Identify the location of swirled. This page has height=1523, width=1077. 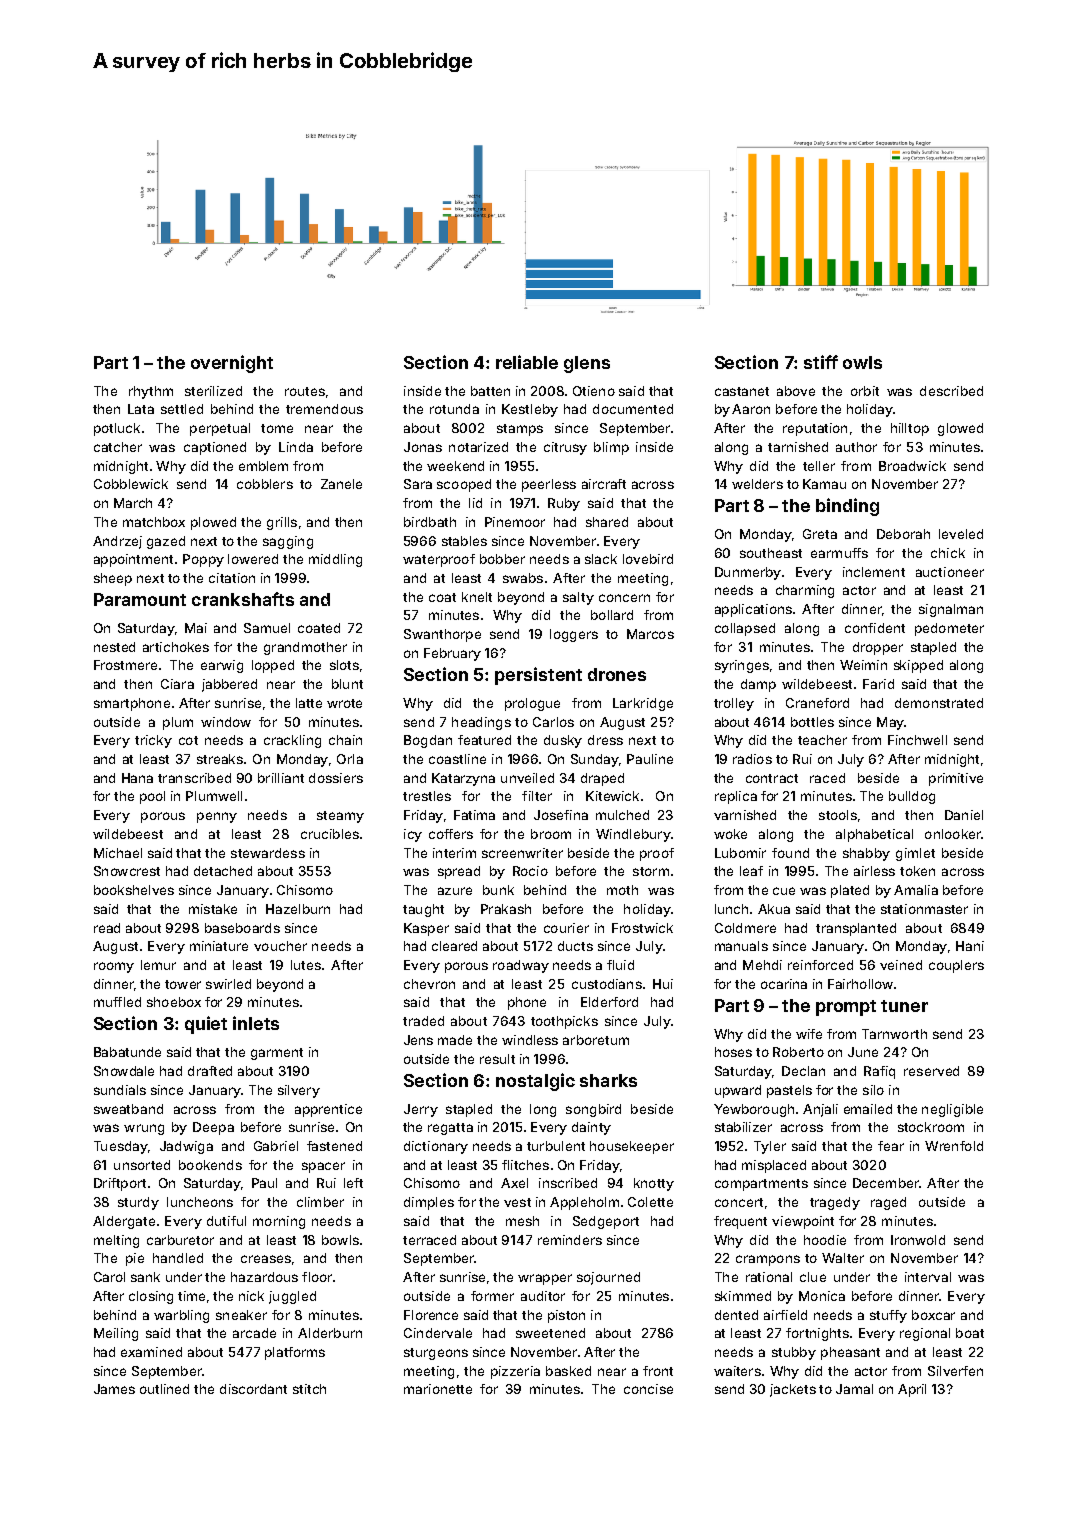
(228, 984).
